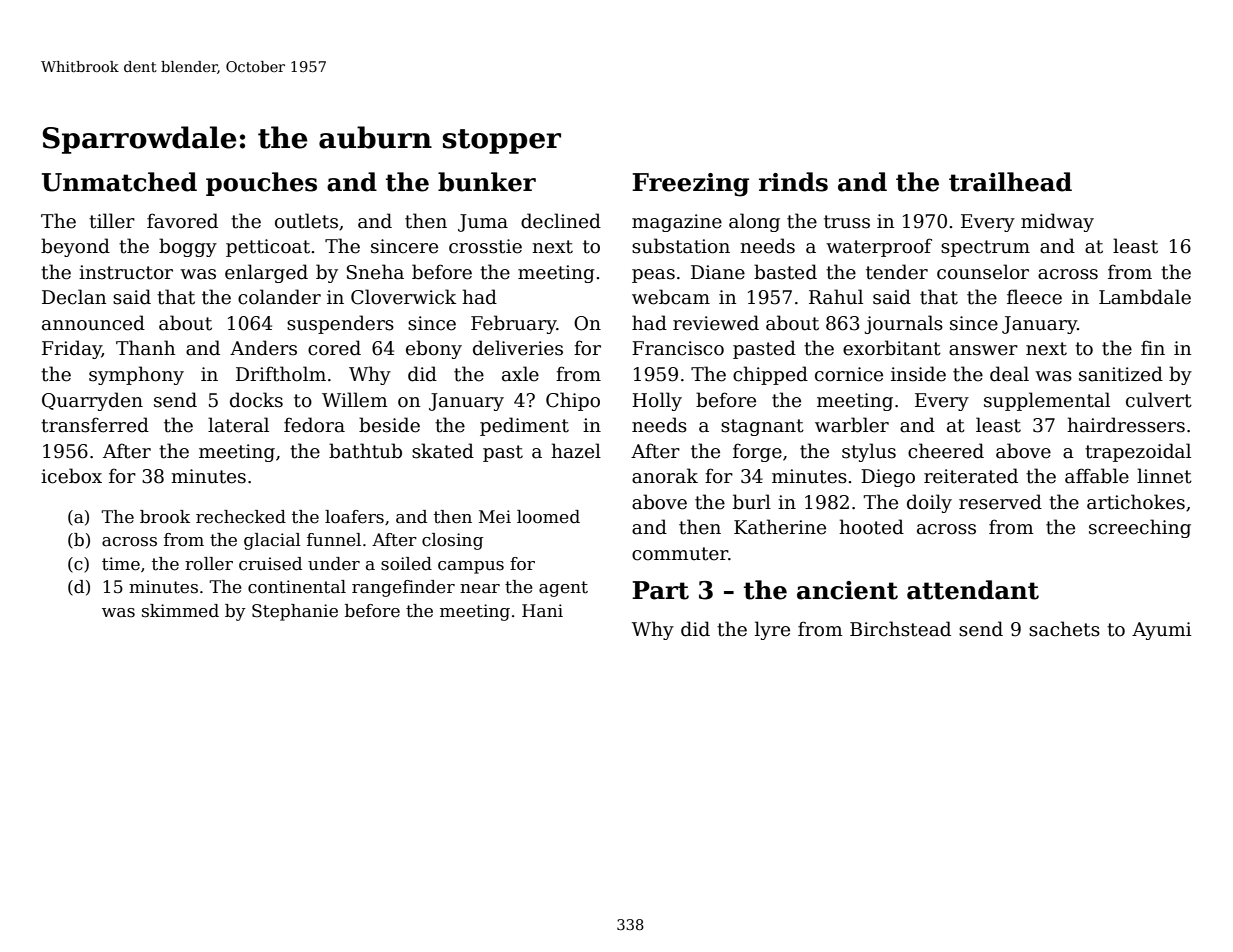  I want to click on skimmed, so click(180, 611).
